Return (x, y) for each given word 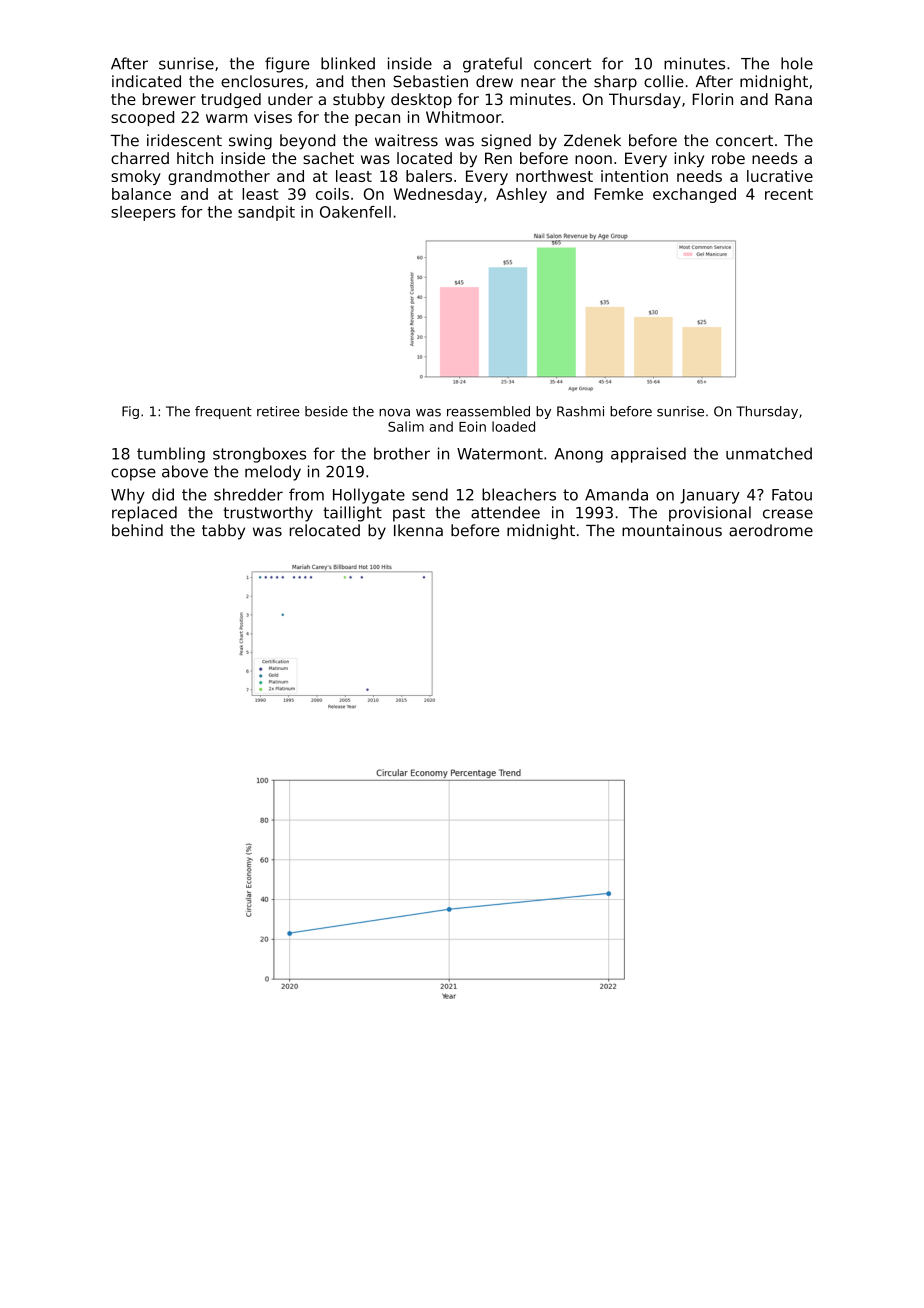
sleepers (143, 213)
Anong (578, 455)
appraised (648, 455)
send (430, 494)
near (538, 83)
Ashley (521, 195)
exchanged (694, 195)
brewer (169, 99)
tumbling (171, 455)
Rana (793, 99)
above (185, 471)
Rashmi (580, 411)
